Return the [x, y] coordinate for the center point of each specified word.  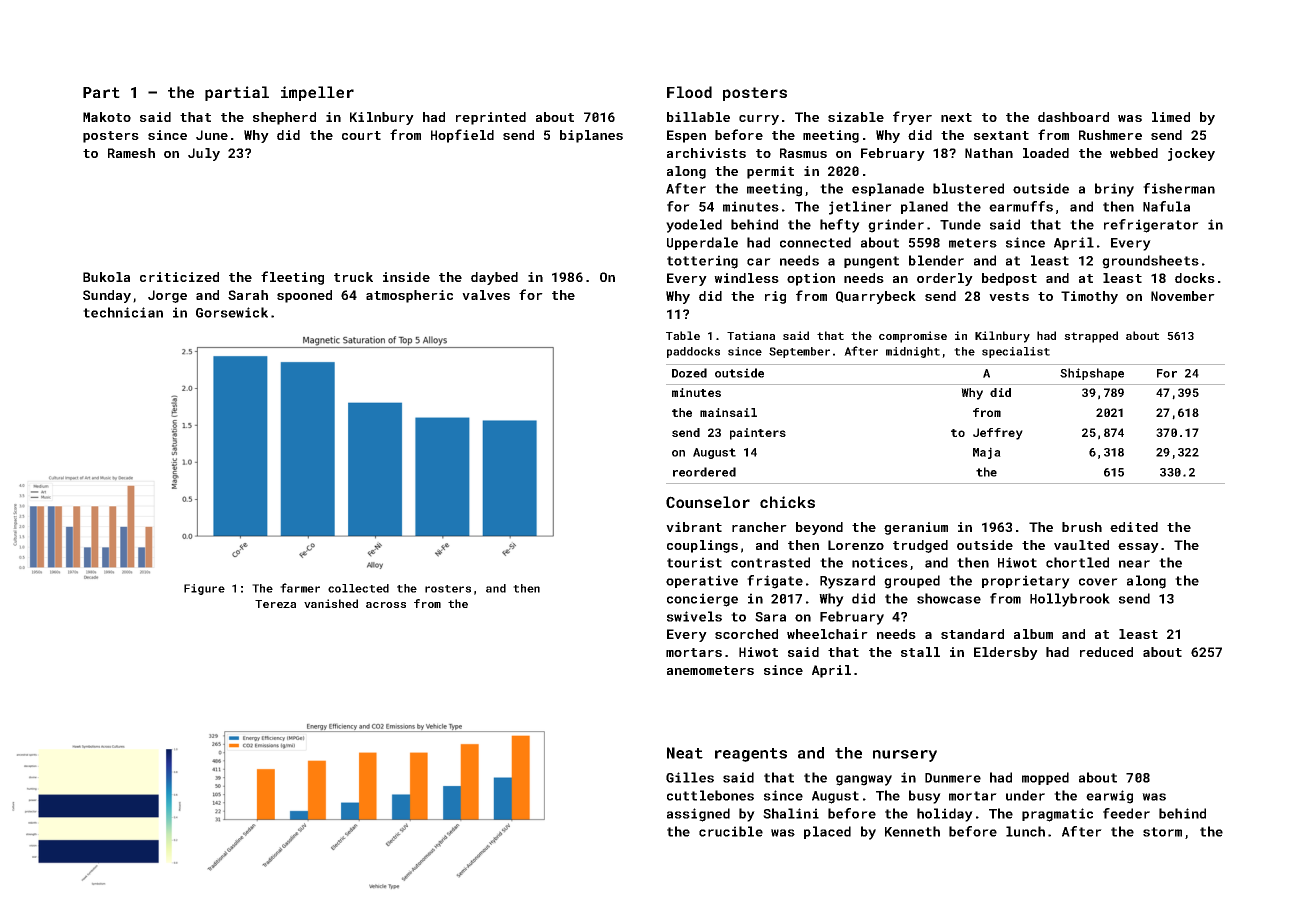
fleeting [292, 278]
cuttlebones [710, 795]
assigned [698, 815]
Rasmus [803, 153]
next [956, 117]
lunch [1025, 831]
